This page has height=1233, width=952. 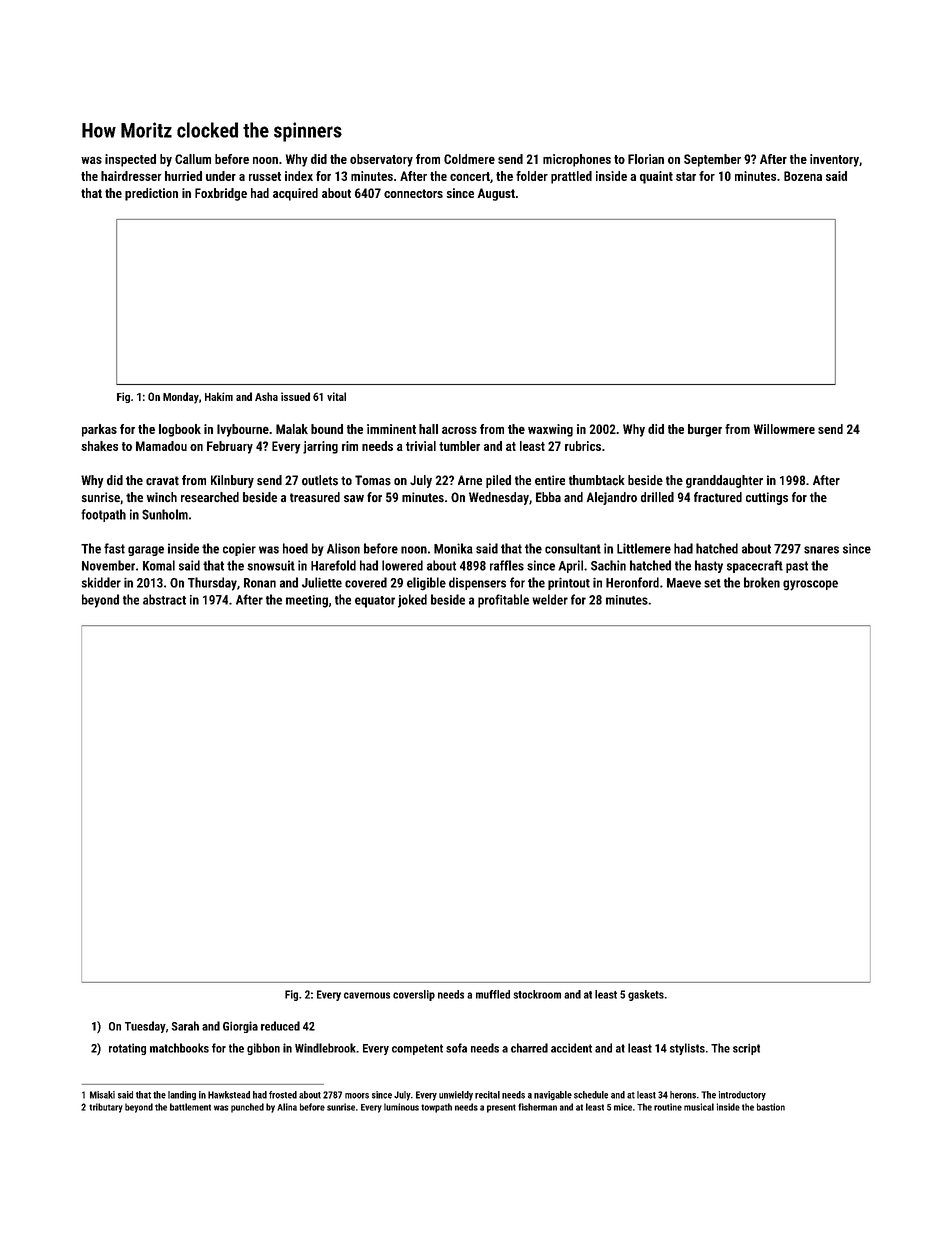 I want to click on vital, so click(x=336, y=396).
